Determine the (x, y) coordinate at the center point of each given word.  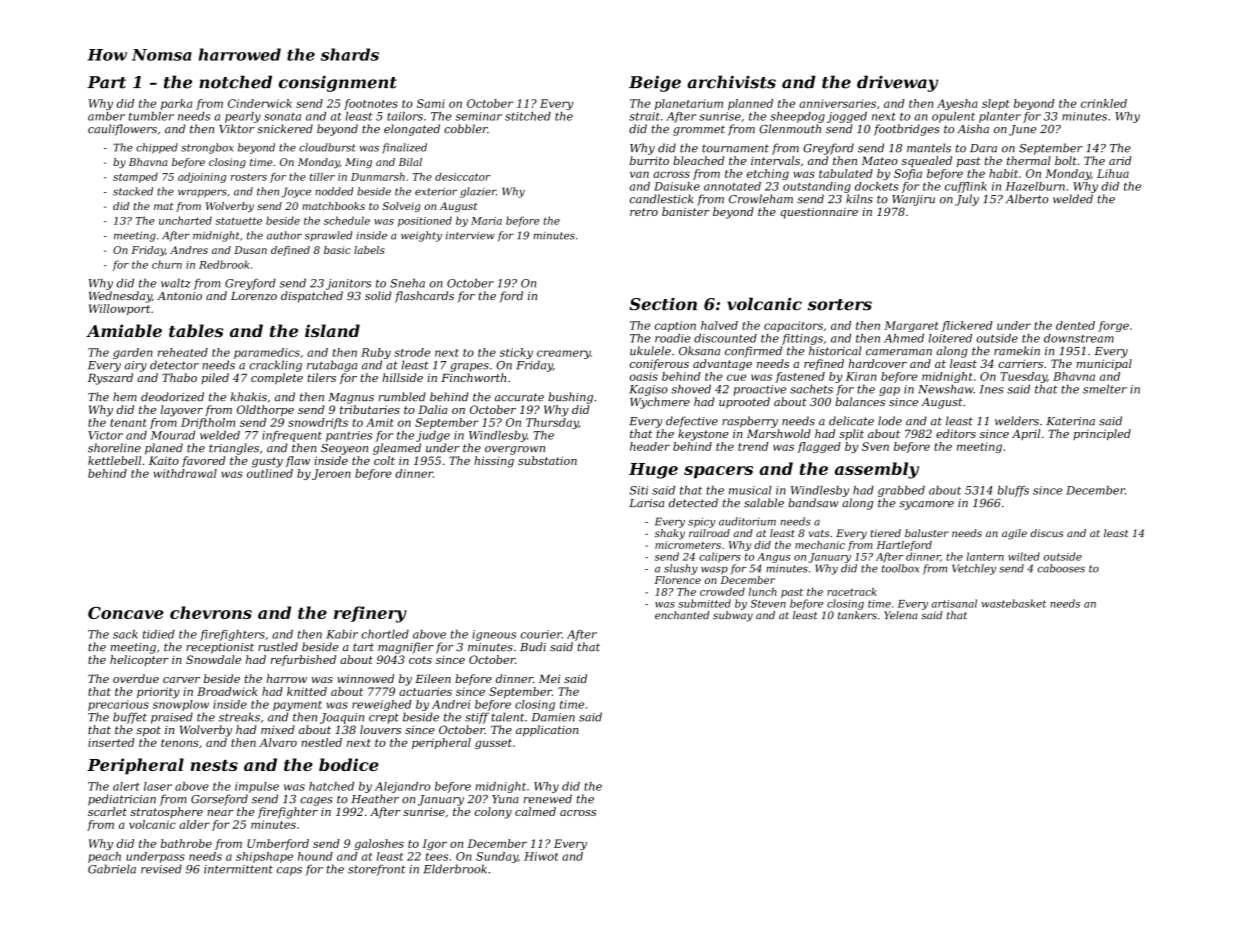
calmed (535, 811)
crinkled (1104, 103)
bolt (1066, 160)
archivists (731, 82)
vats (819, 533)
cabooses (1061, 568)
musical (750, 490)
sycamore (926, 505)
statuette (238, 221)
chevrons (211, 612)
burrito (649, 160)
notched (235, 82)
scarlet (107, 811)
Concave (126, 613)
